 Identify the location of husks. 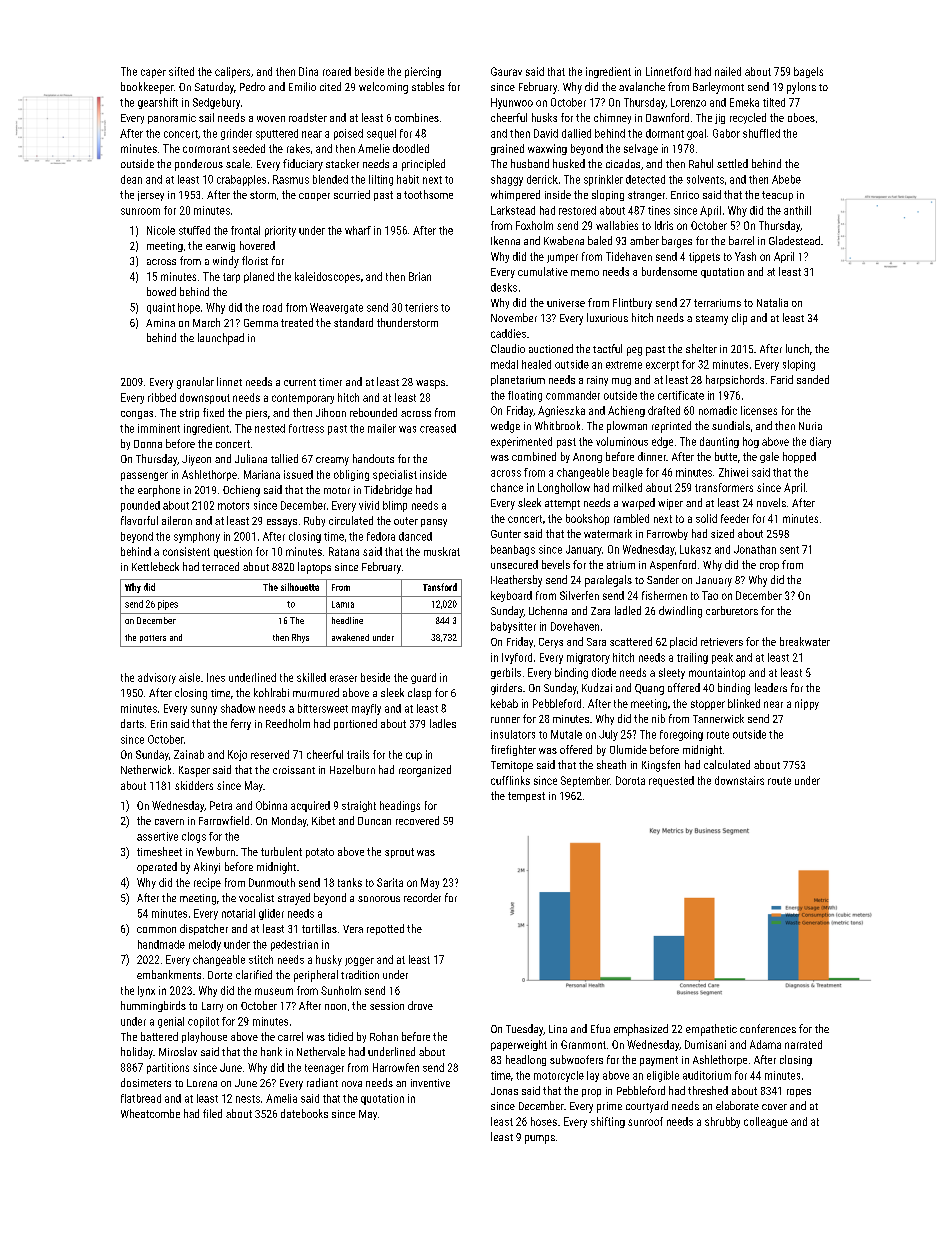
(544, 117).
